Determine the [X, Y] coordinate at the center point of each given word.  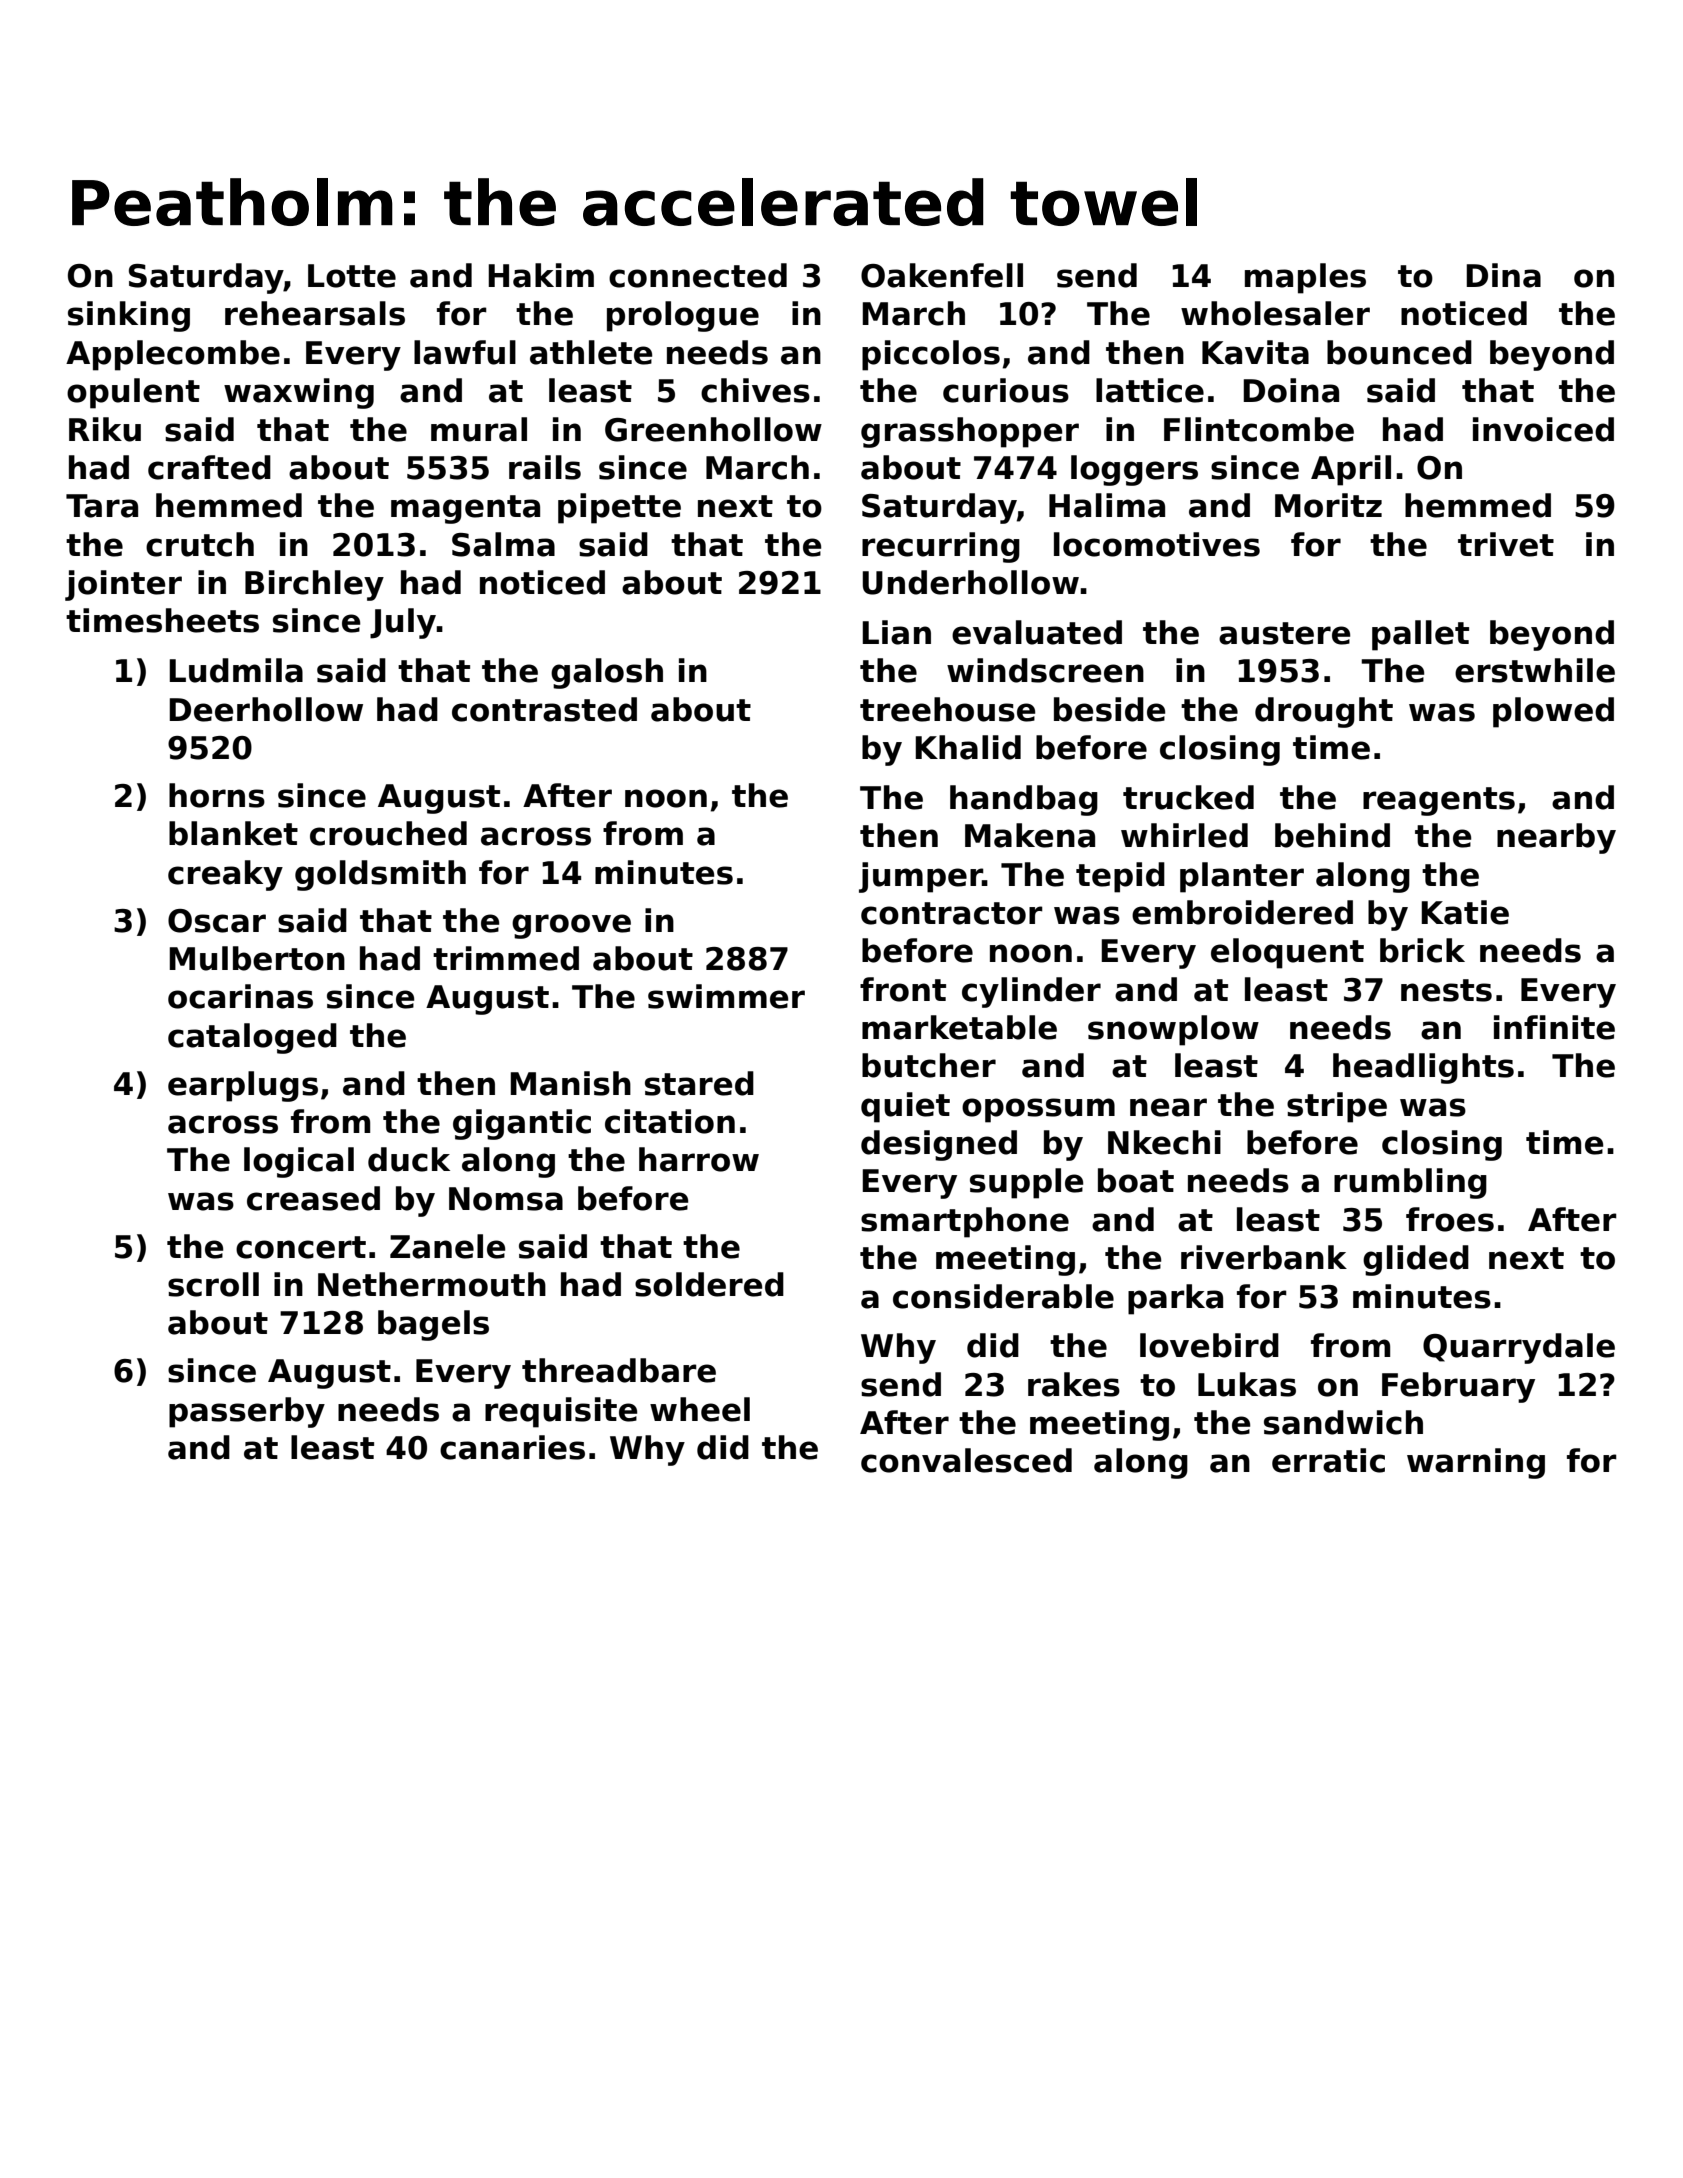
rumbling [1410, 1183]
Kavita [1255, 352]
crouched [388, 833]
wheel [700, 1409]
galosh [607, 673]
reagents [1439, 801]
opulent [133, 393]
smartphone [965, 1222]
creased [313, 1198]
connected [698, 275]
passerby [247, 1412]
